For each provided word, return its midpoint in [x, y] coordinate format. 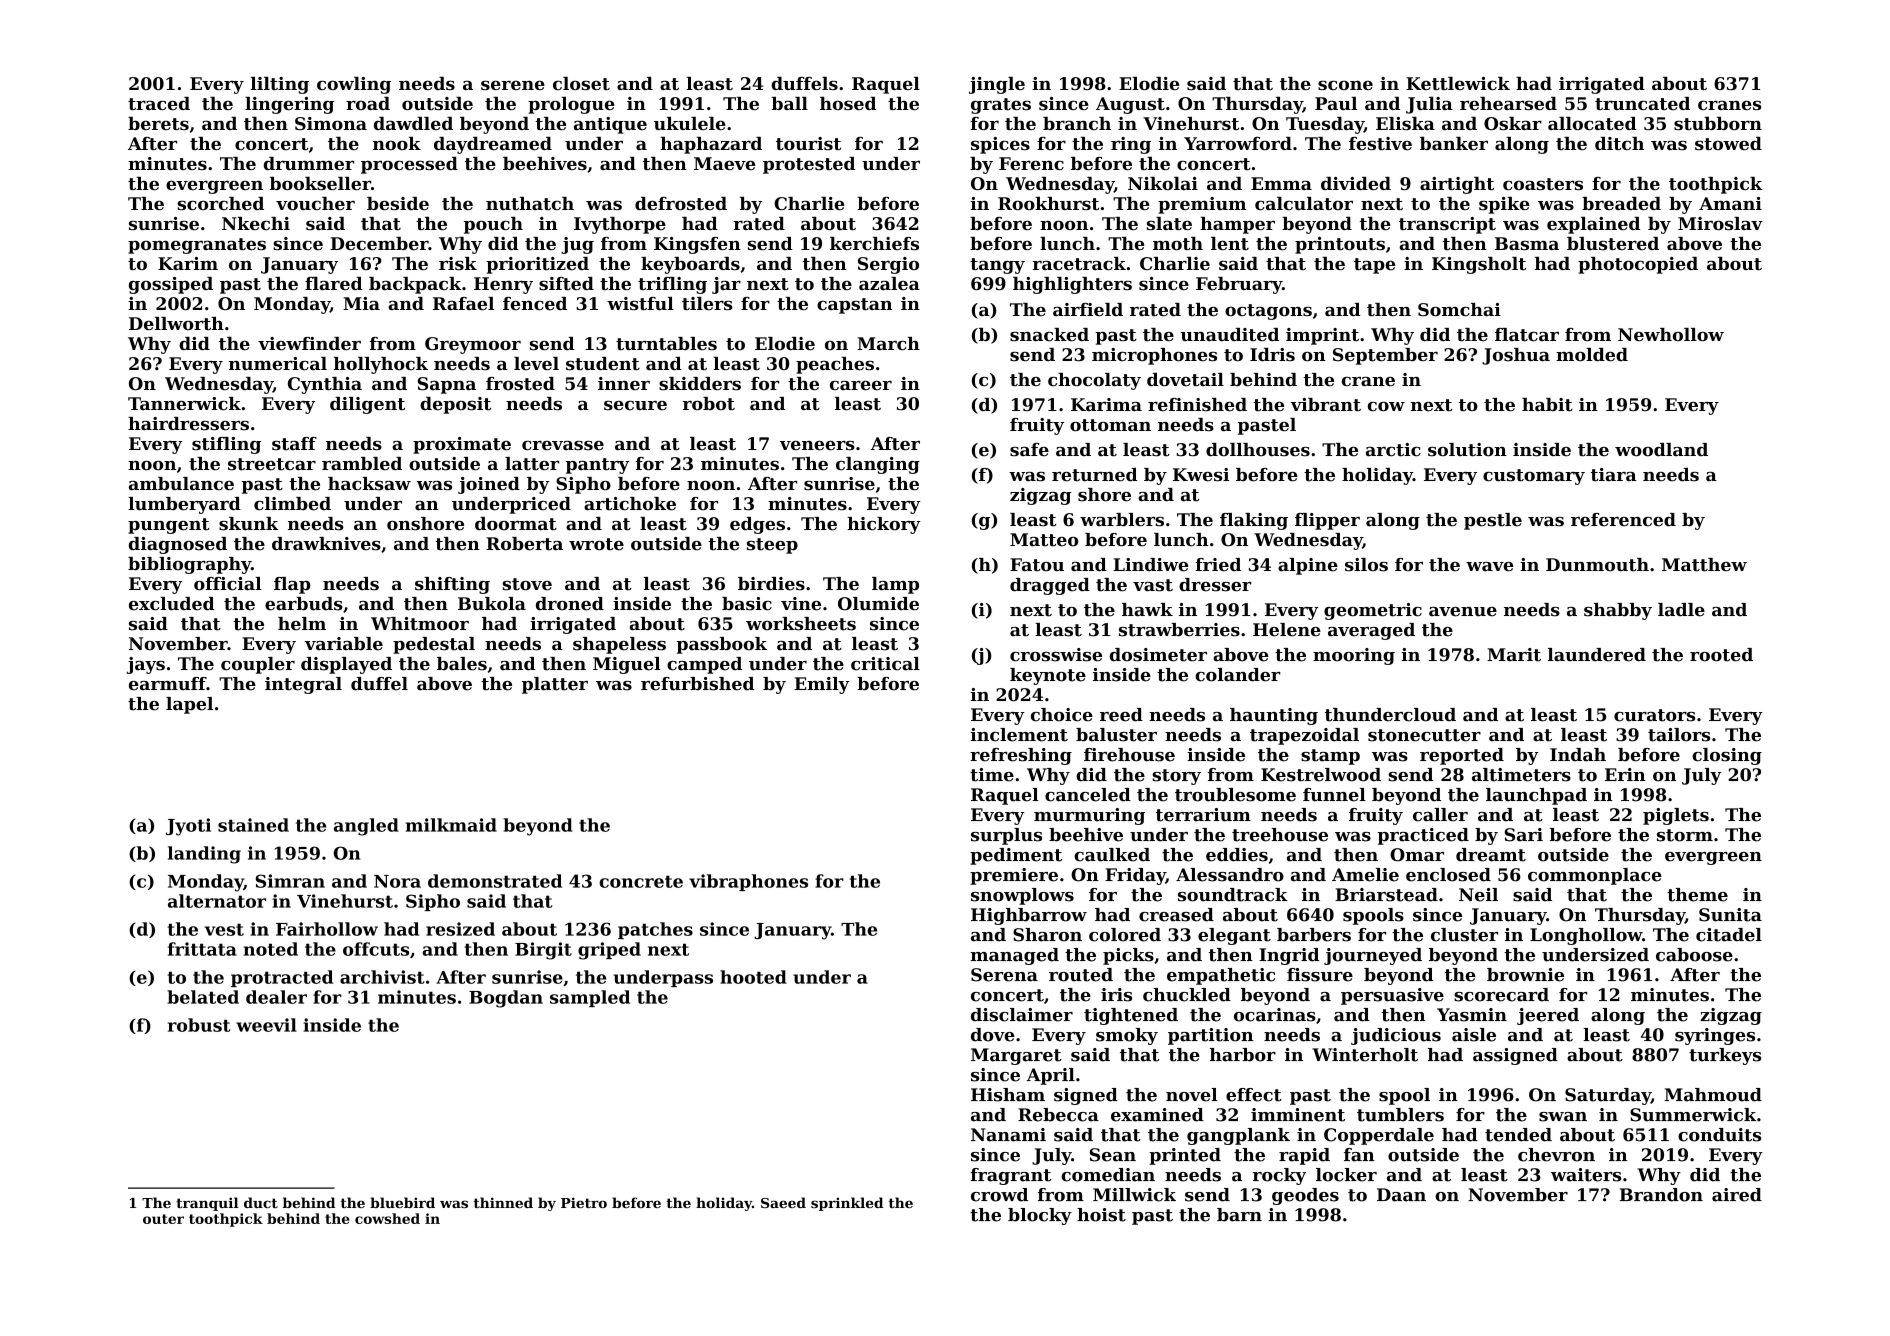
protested [809, 165]
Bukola [492, 604]
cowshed [387, 1218]
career [861, 386]
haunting [1274, 716]
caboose [1694, 955]
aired [1737, 1195]
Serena [1004, 975]
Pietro [584, 1202]
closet [581, 83]
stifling [226, 445]
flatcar [1527, 335]
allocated [1592, 123]
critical [885, 664]
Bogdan [506, 999]
